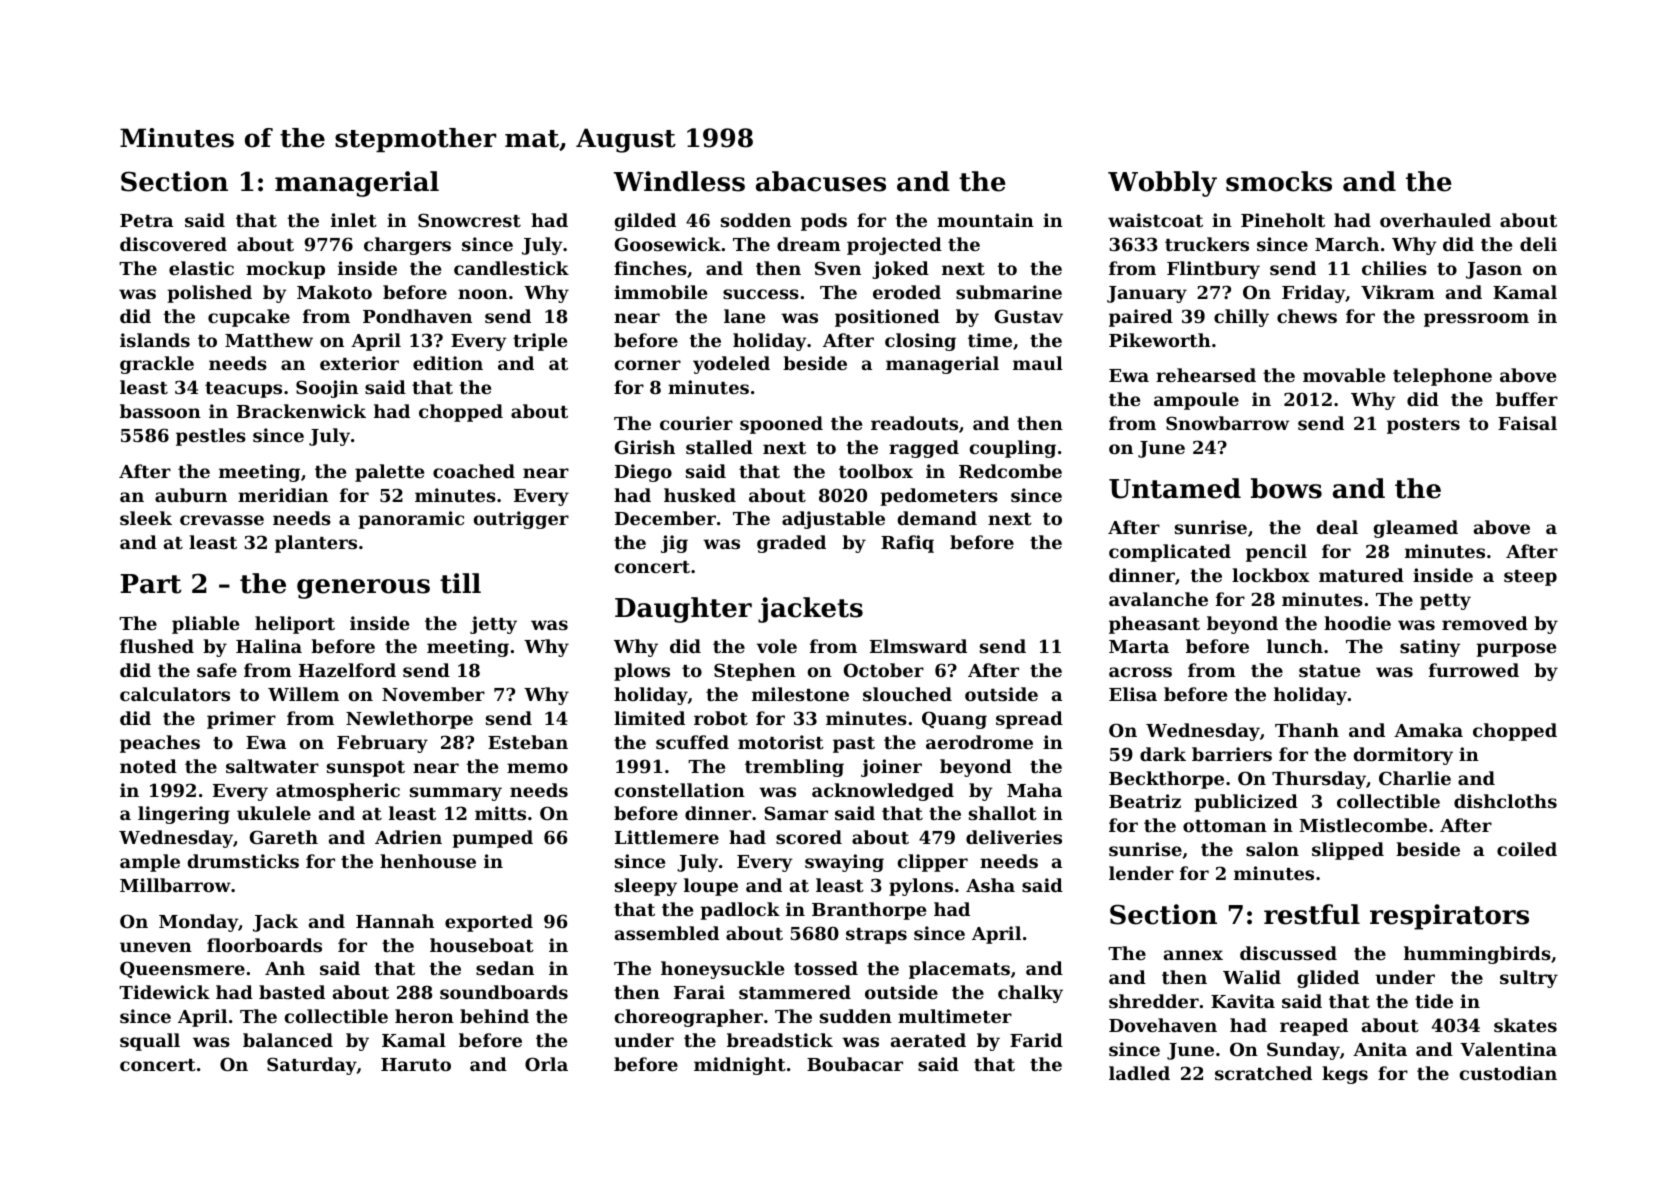 This screenshot has width=1677, height=1186. I want to click on Boubacar, so click(855, 1064).
